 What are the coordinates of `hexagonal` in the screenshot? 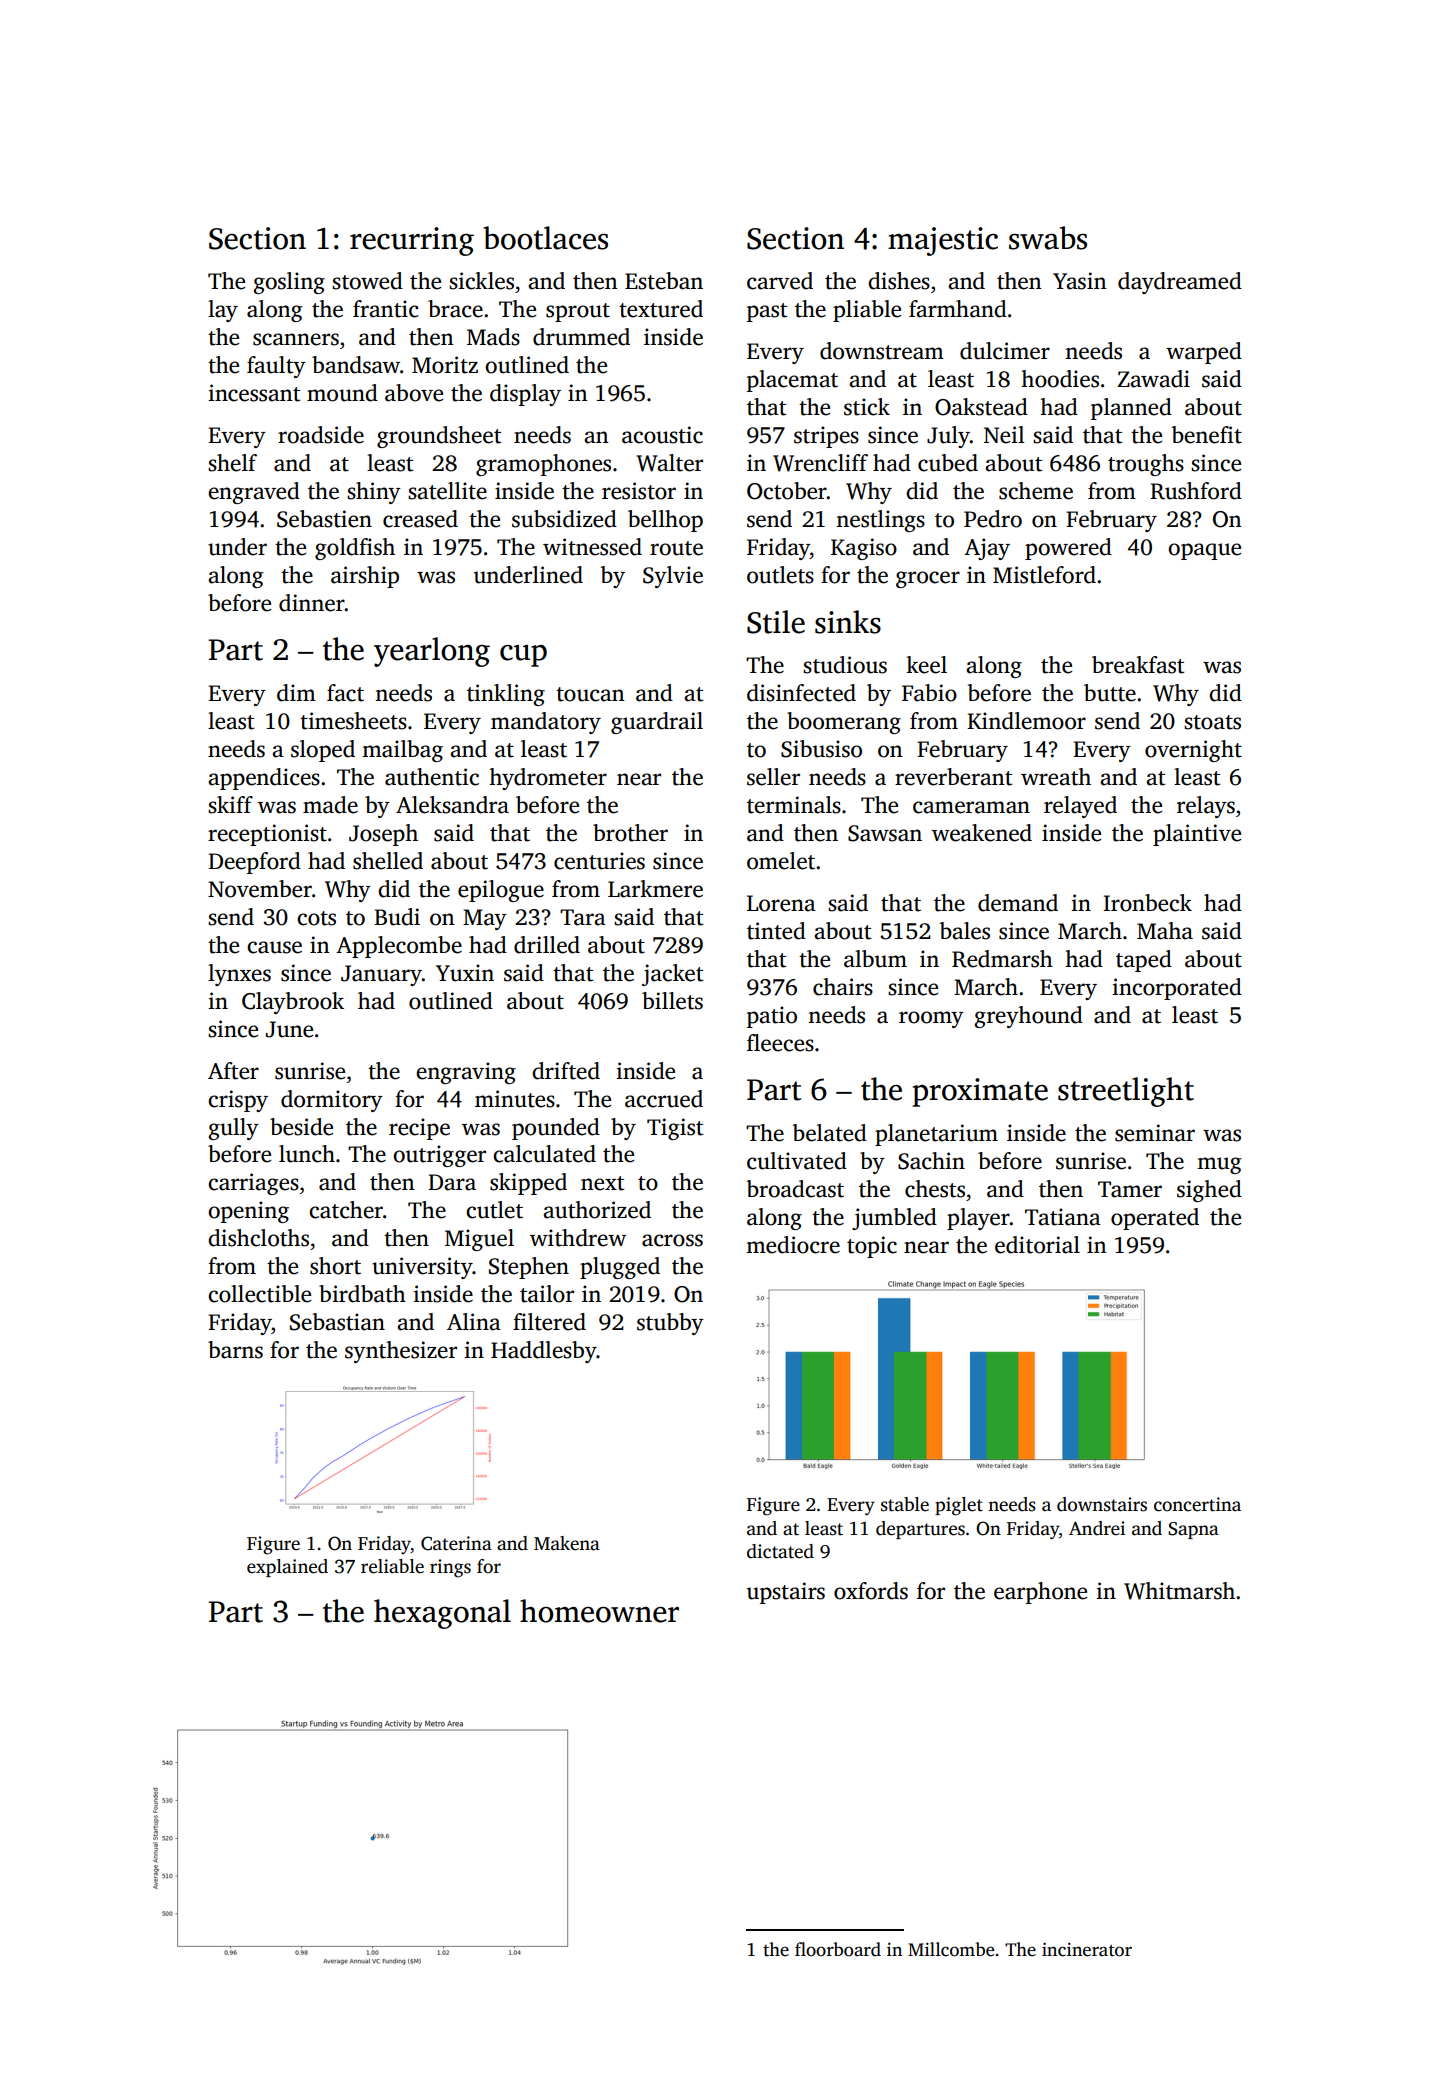 It's located at (442, 1614).
